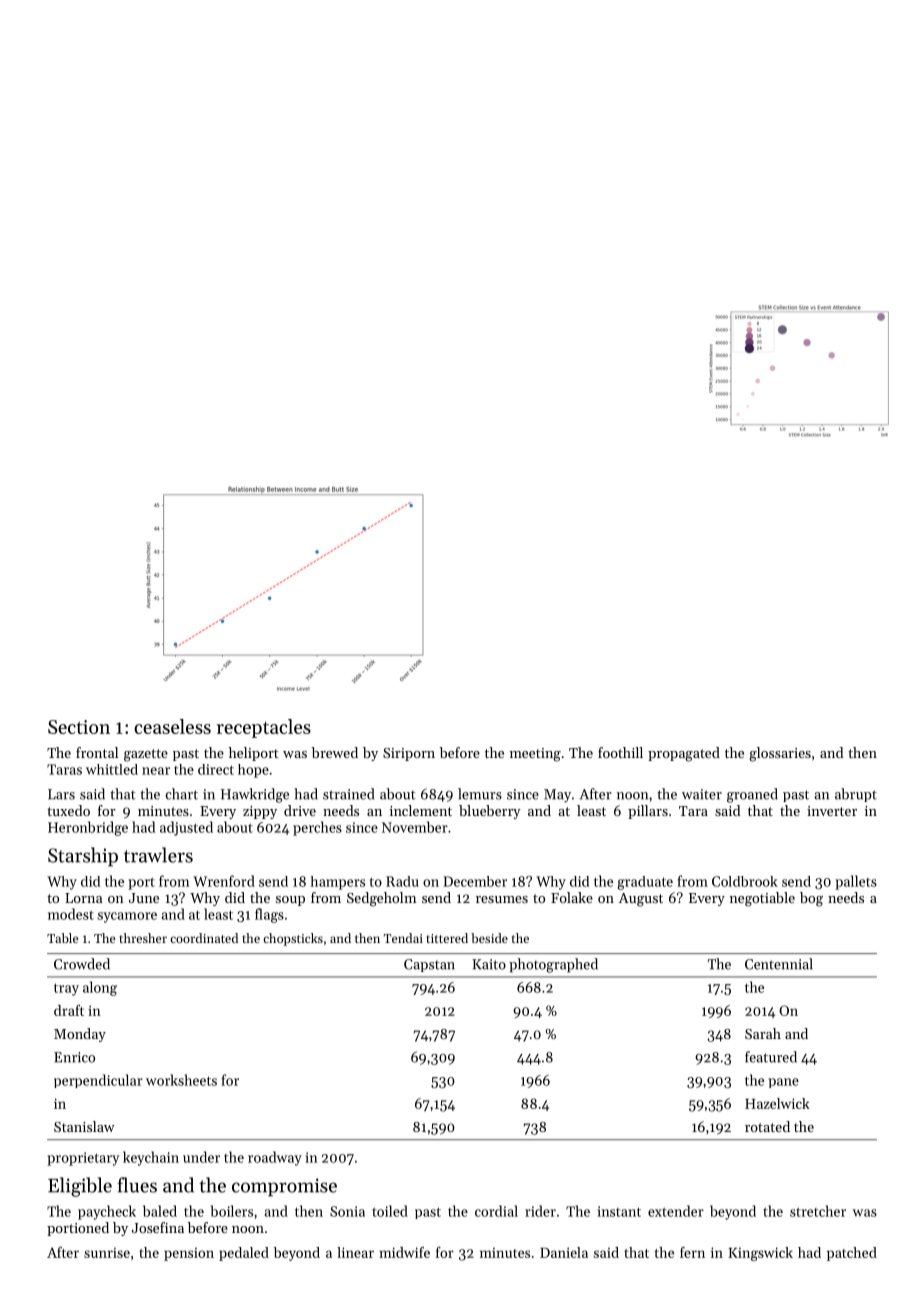 The image size is (924, 1308). Describe the element at coordinates (779, 964) in the document. I see `Centennial` at that location.
